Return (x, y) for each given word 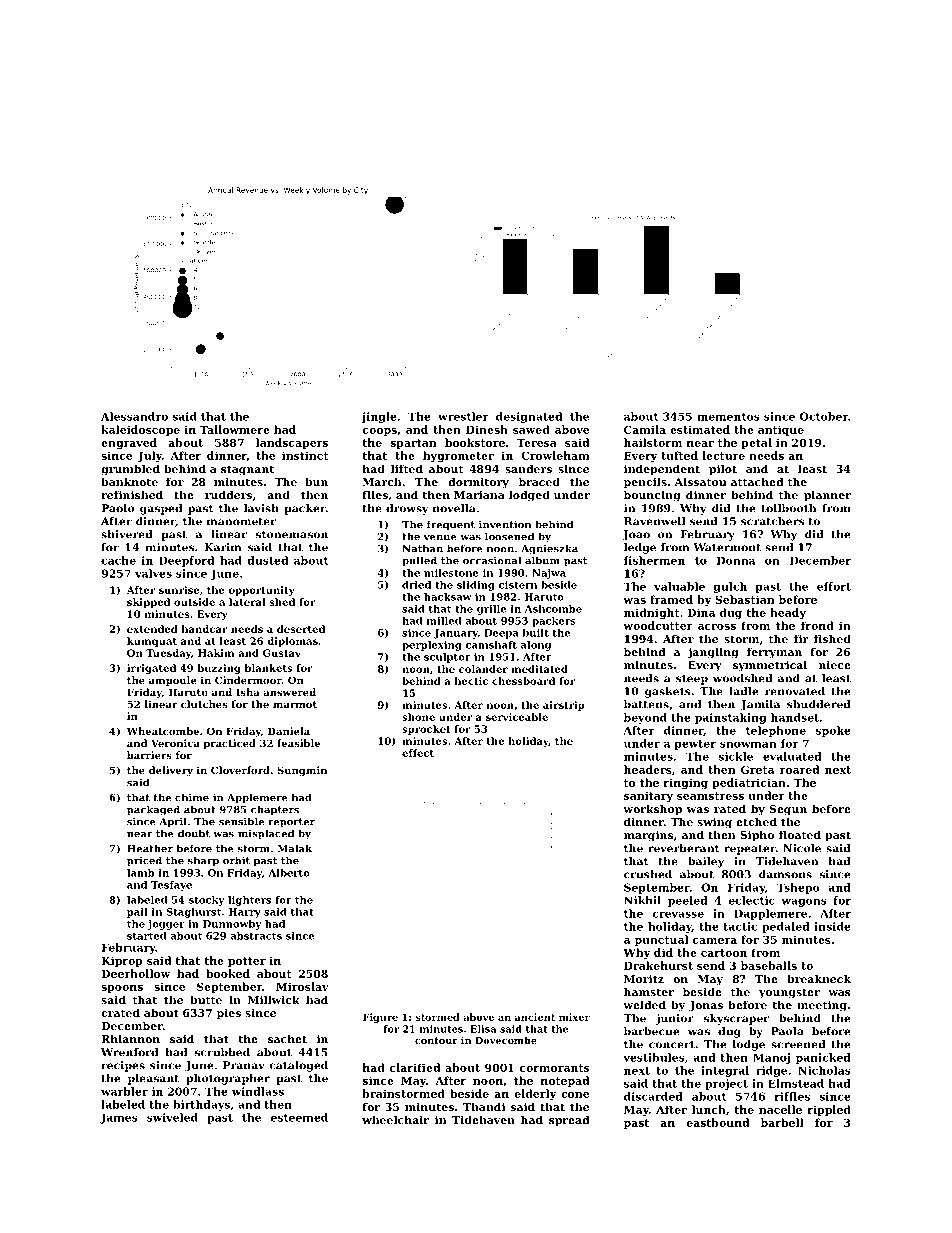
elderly (535, 1094)
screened (798, 1044)
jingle (379, 417)
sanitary (648, 796)
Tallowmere (235, 429)
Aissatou (700, 482)
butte (206, 999)
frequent (451, 525)
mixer (574, 1017)
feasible (298, 743)
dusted (267, 560)
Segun (788, 810)
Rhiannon (130, 1038)
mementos (728, 417)
